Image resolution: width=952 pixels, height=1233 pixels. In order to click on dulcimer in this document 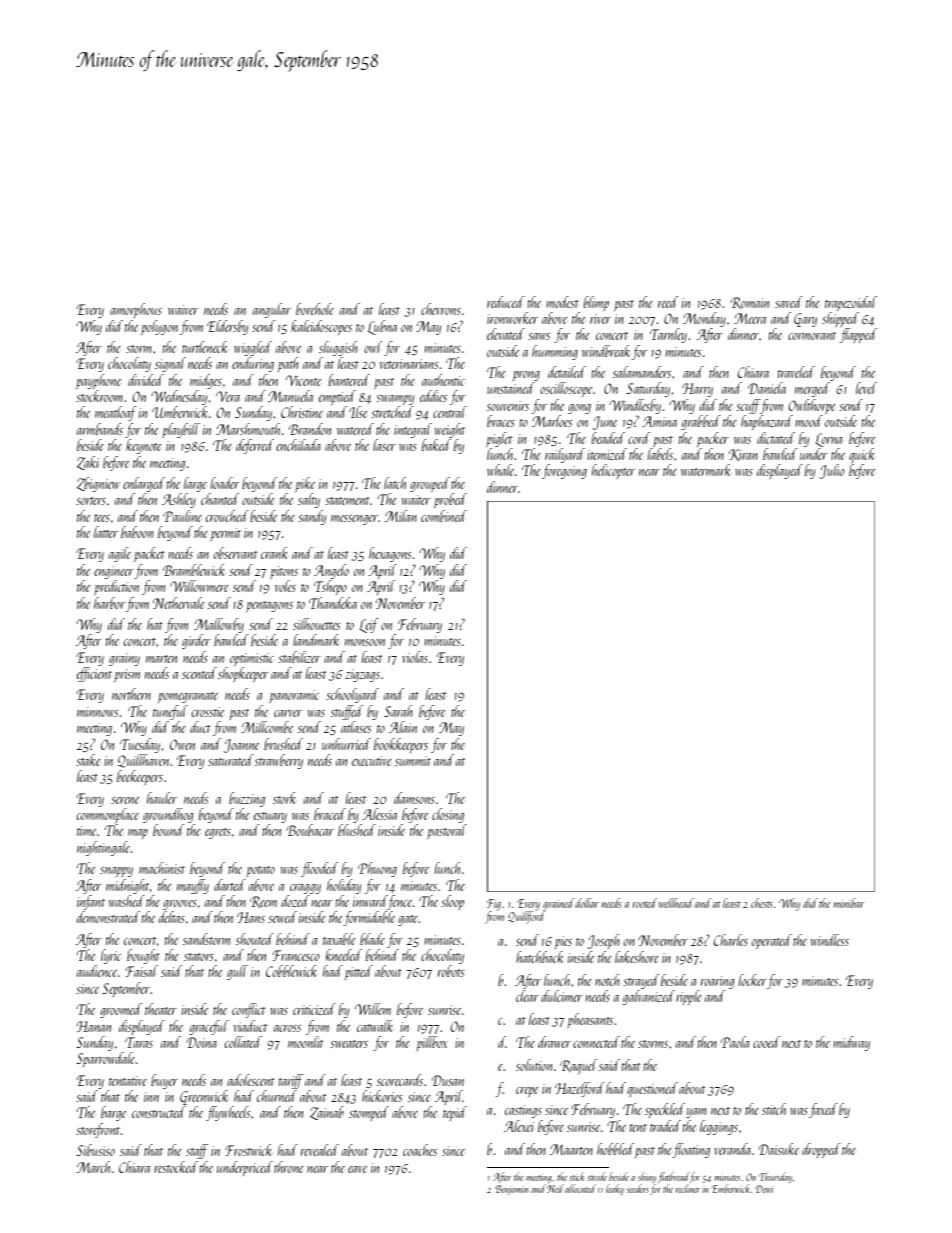, I will do `click(561, 996)`.
